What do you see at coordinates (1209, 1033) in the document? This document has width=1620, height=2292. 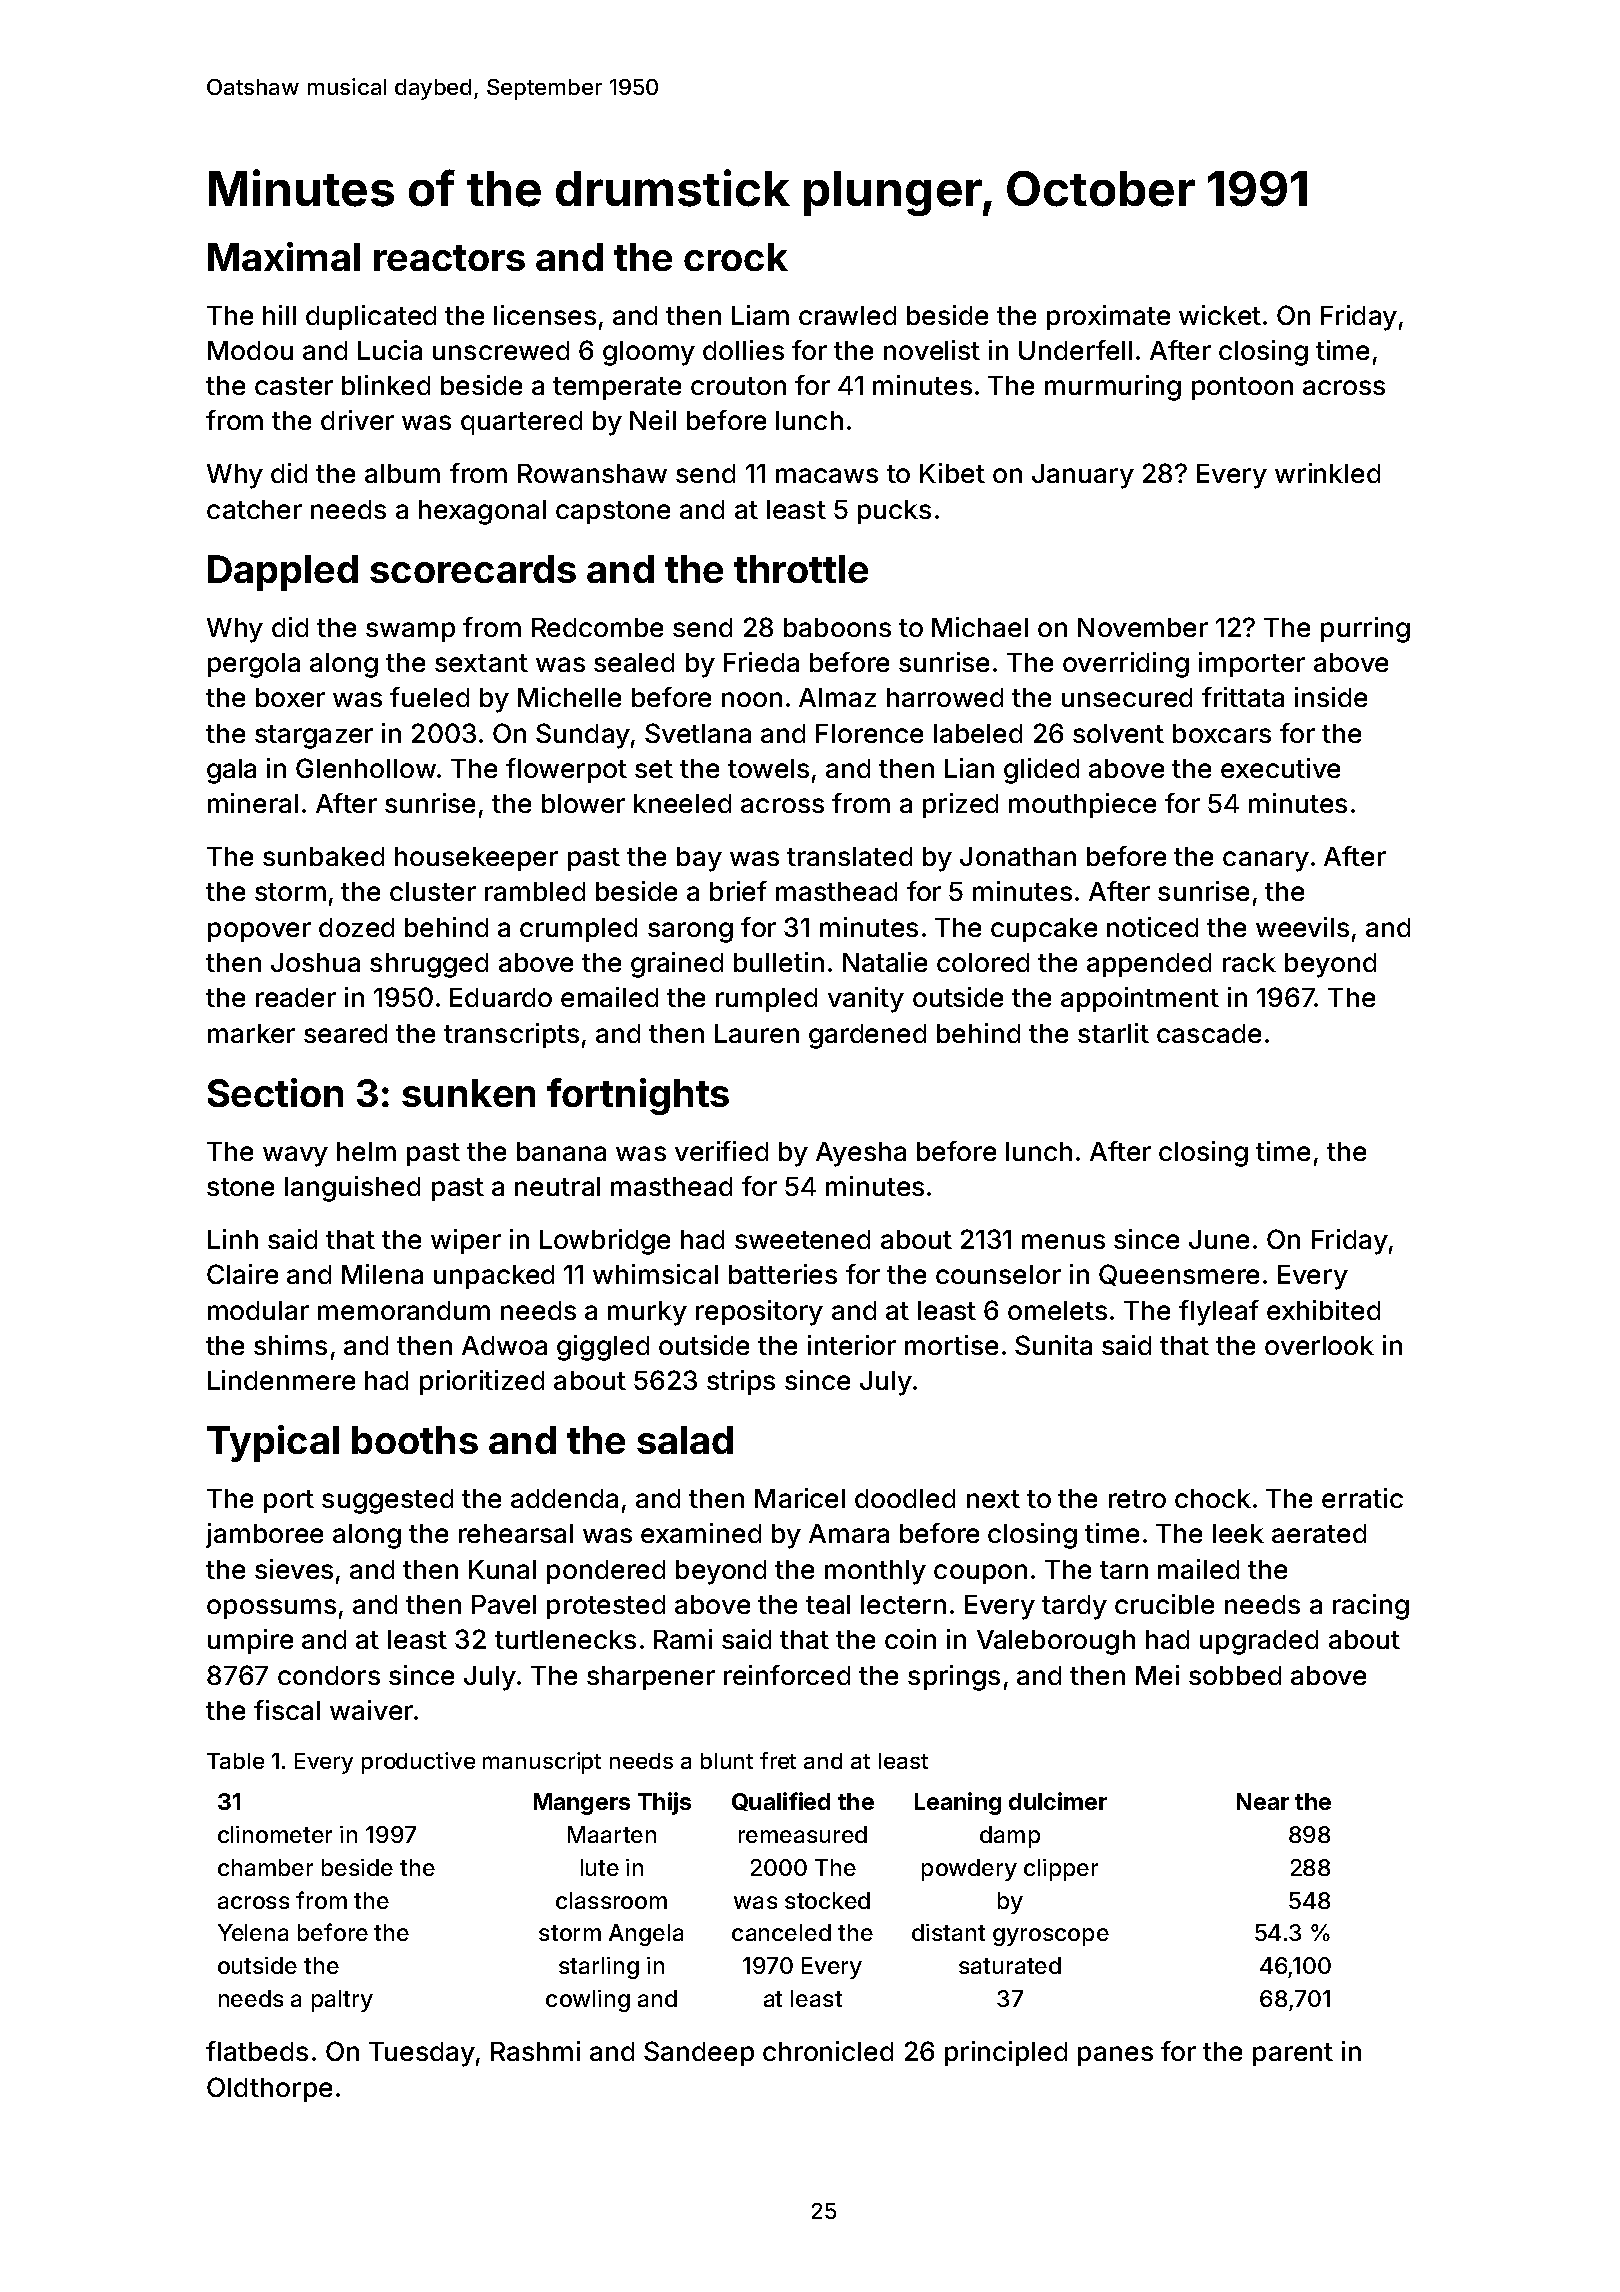 I see `cascade` at bounding box center [1209, 1033].
